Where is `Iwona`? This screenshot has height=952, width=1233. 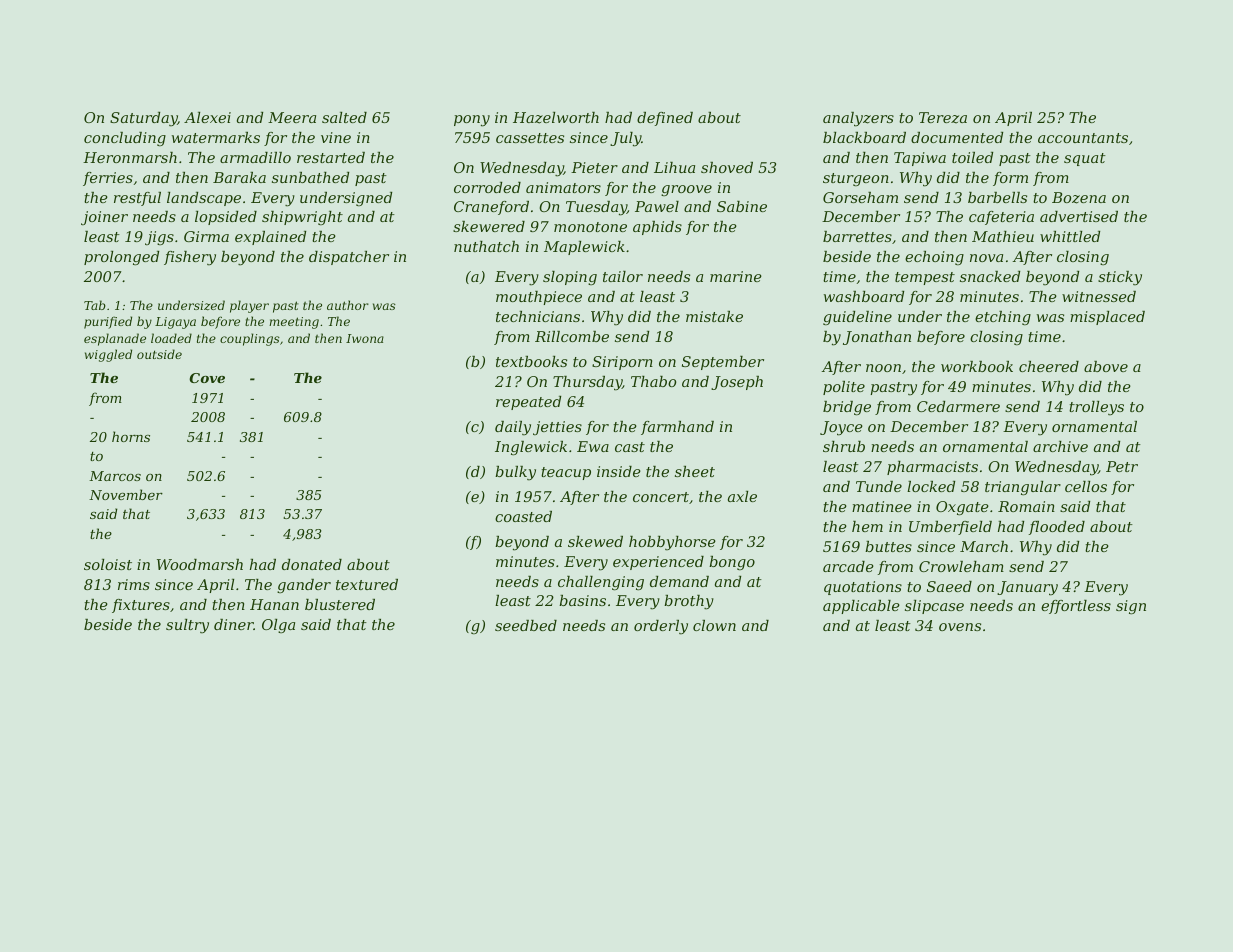 Iwona is located at coordinates (365, 338).
